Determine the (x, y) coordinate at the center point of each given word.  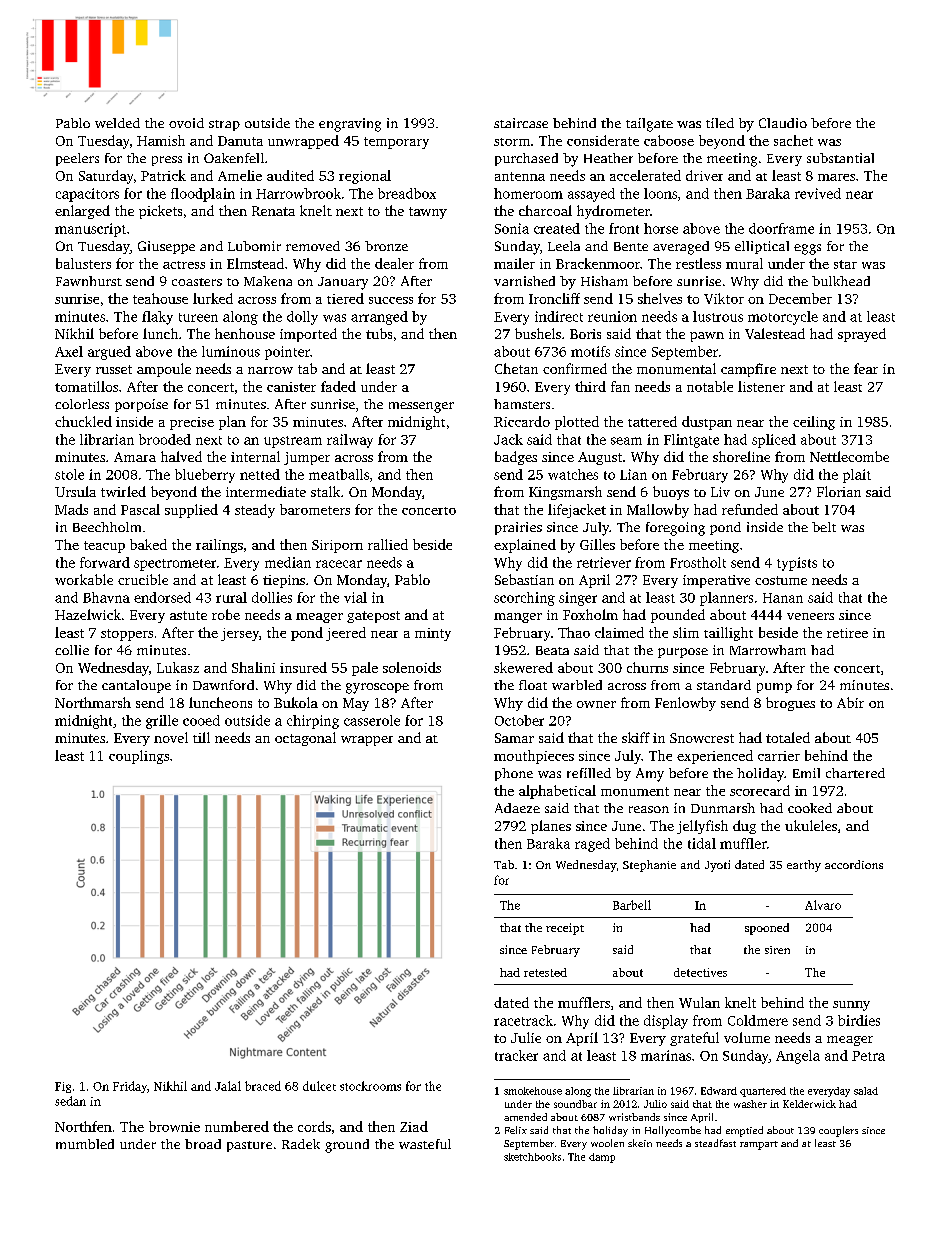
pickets (160, 212)
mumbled (85, 1144)
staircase (521, 123)
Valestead (775, 333)
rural (231, 597)
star (845, 264)
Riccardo (522, 421)
